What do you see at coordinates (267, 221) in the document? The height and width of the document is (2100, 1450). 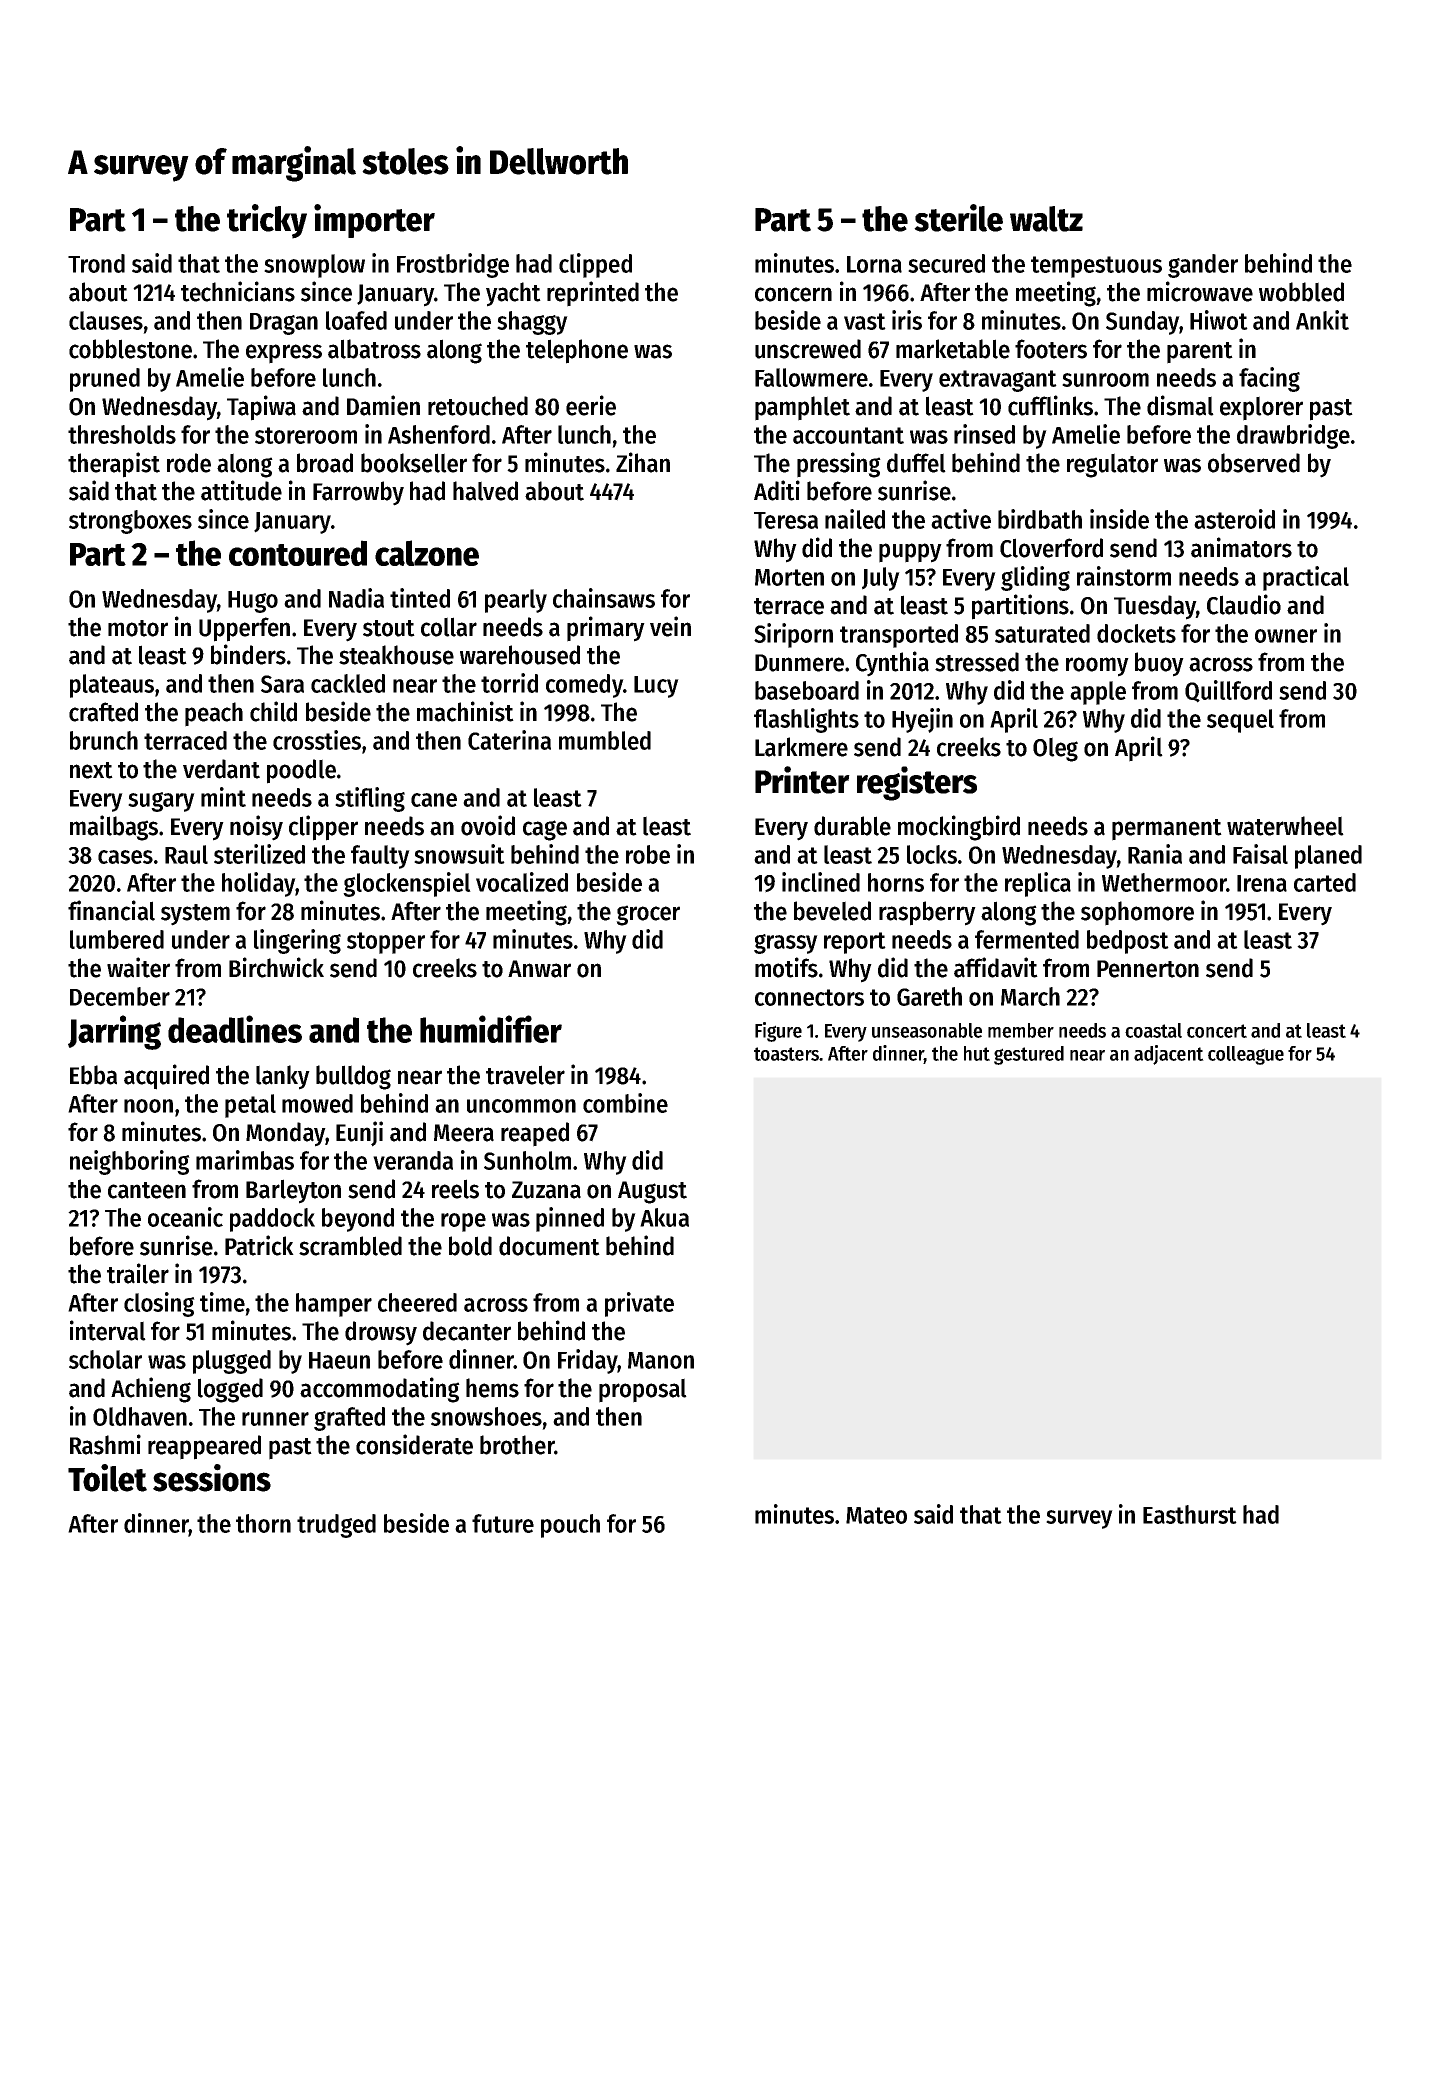 I see `tricky` at bounding box center [267, 221].
